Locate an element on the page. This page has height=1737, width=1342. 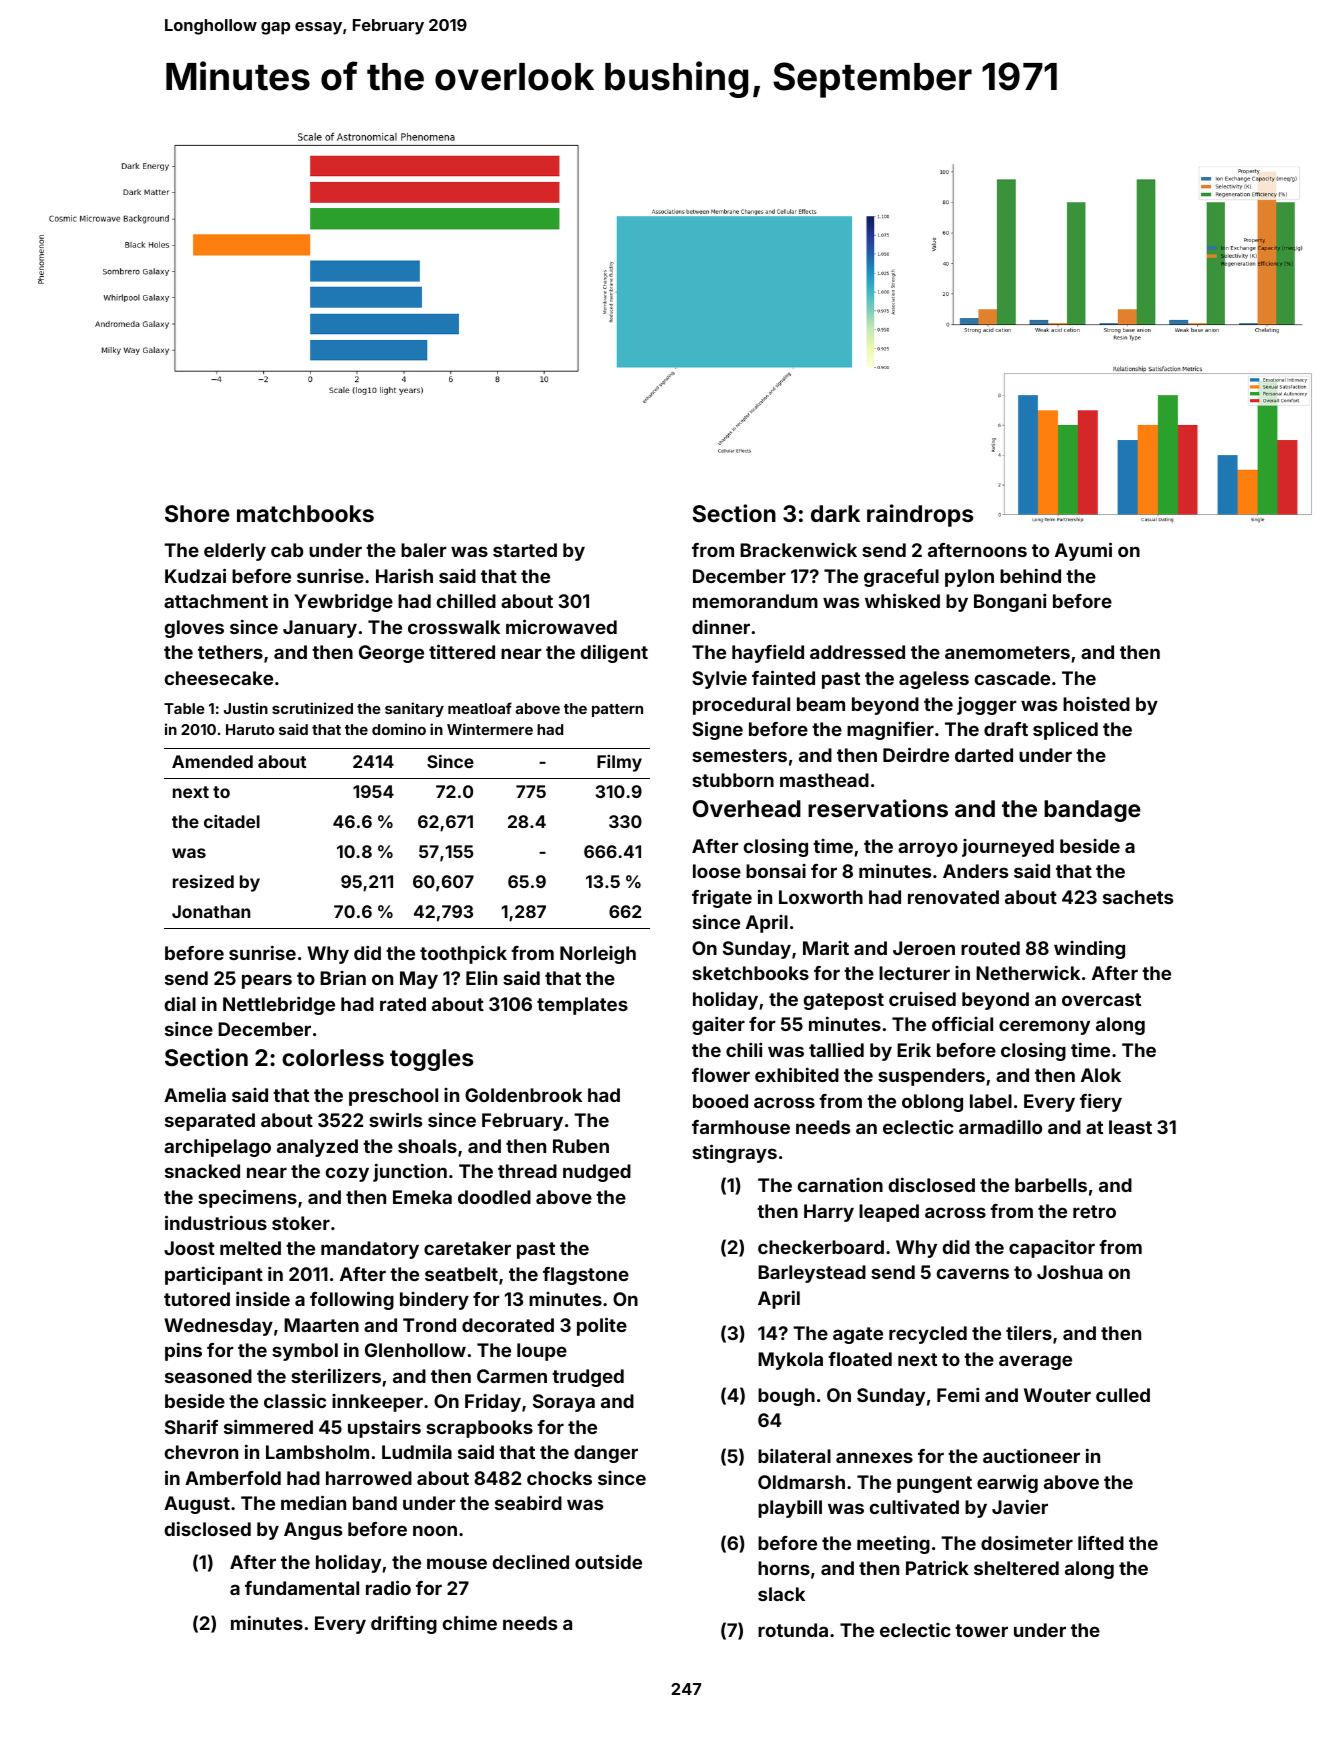
chime is located at coordinates (470, 1623).
